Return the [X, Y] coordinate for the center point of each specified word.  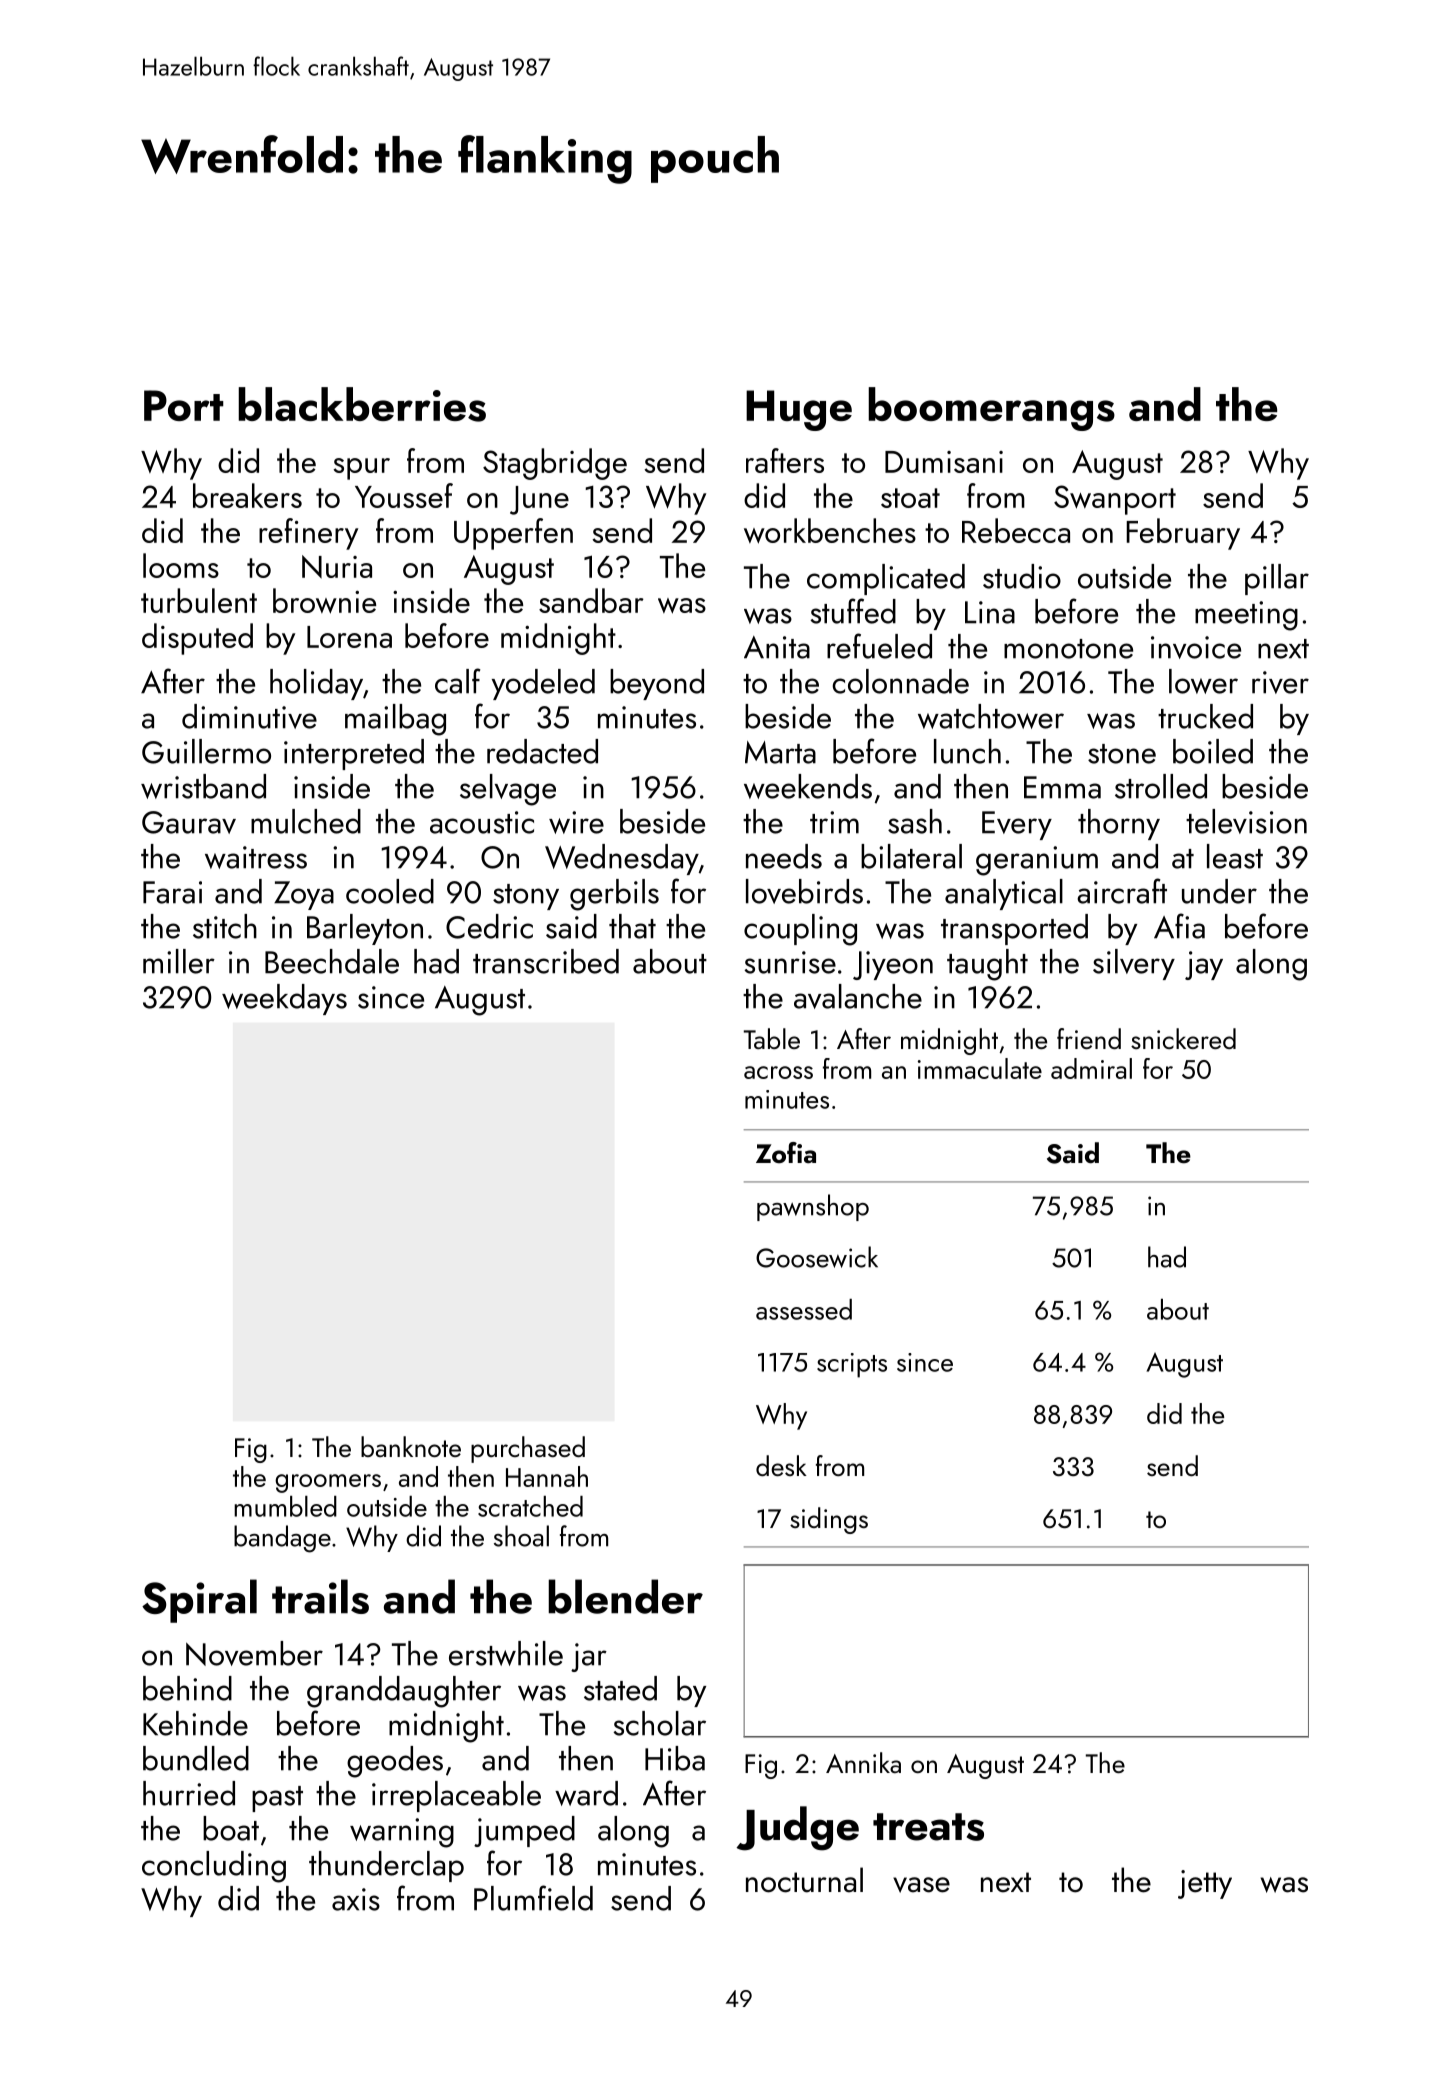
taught [987, 965]
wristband [203, 786]
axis [356, 1899]
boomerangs [991, 409]
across [778, 1072]
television [1246, 821]
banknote [411, 1446]
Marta [780, 752]
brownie [324, 601]
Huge [799, 410]
